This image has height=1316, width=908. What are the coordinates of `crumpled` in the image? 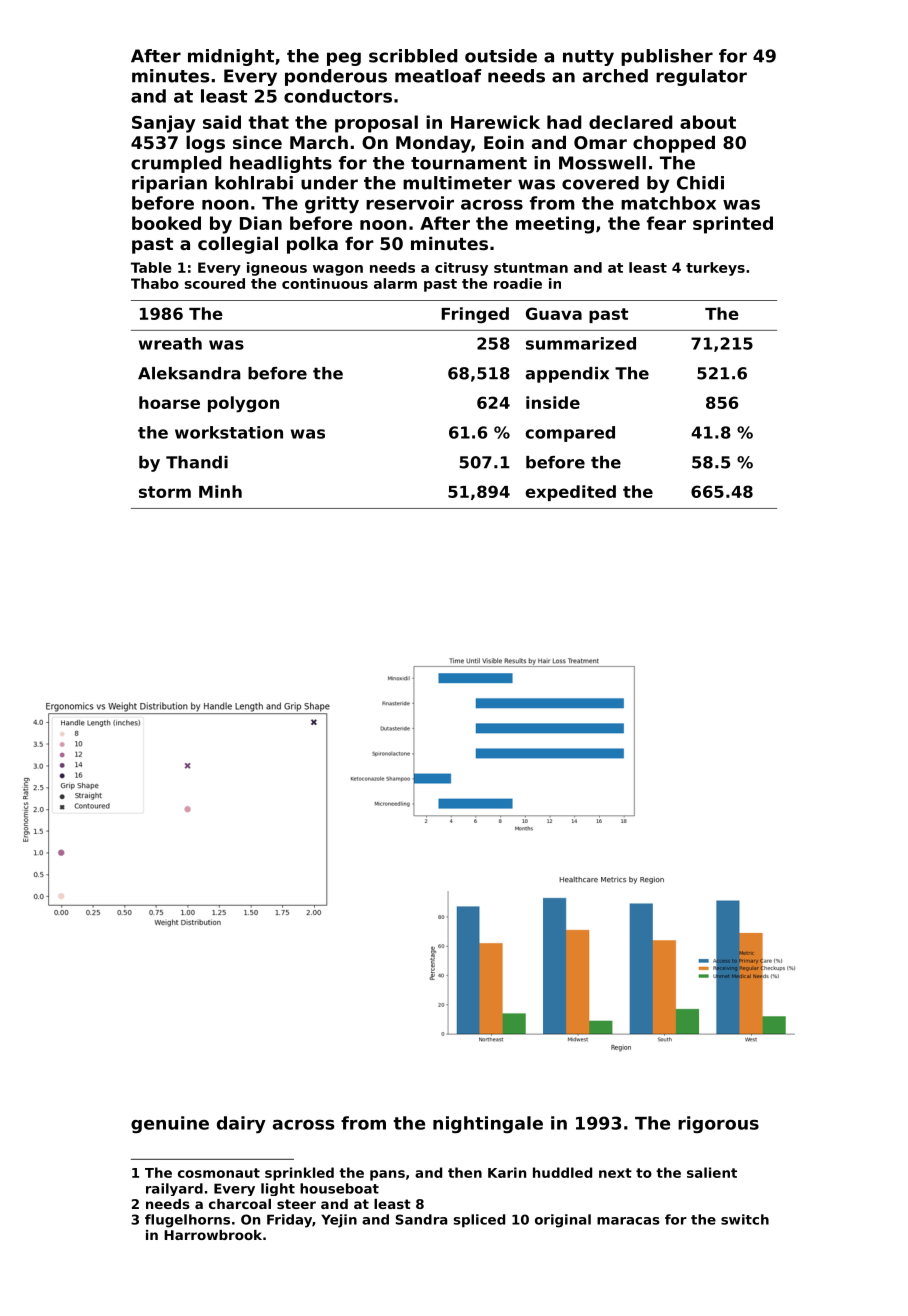 It's located at (176, 164).
